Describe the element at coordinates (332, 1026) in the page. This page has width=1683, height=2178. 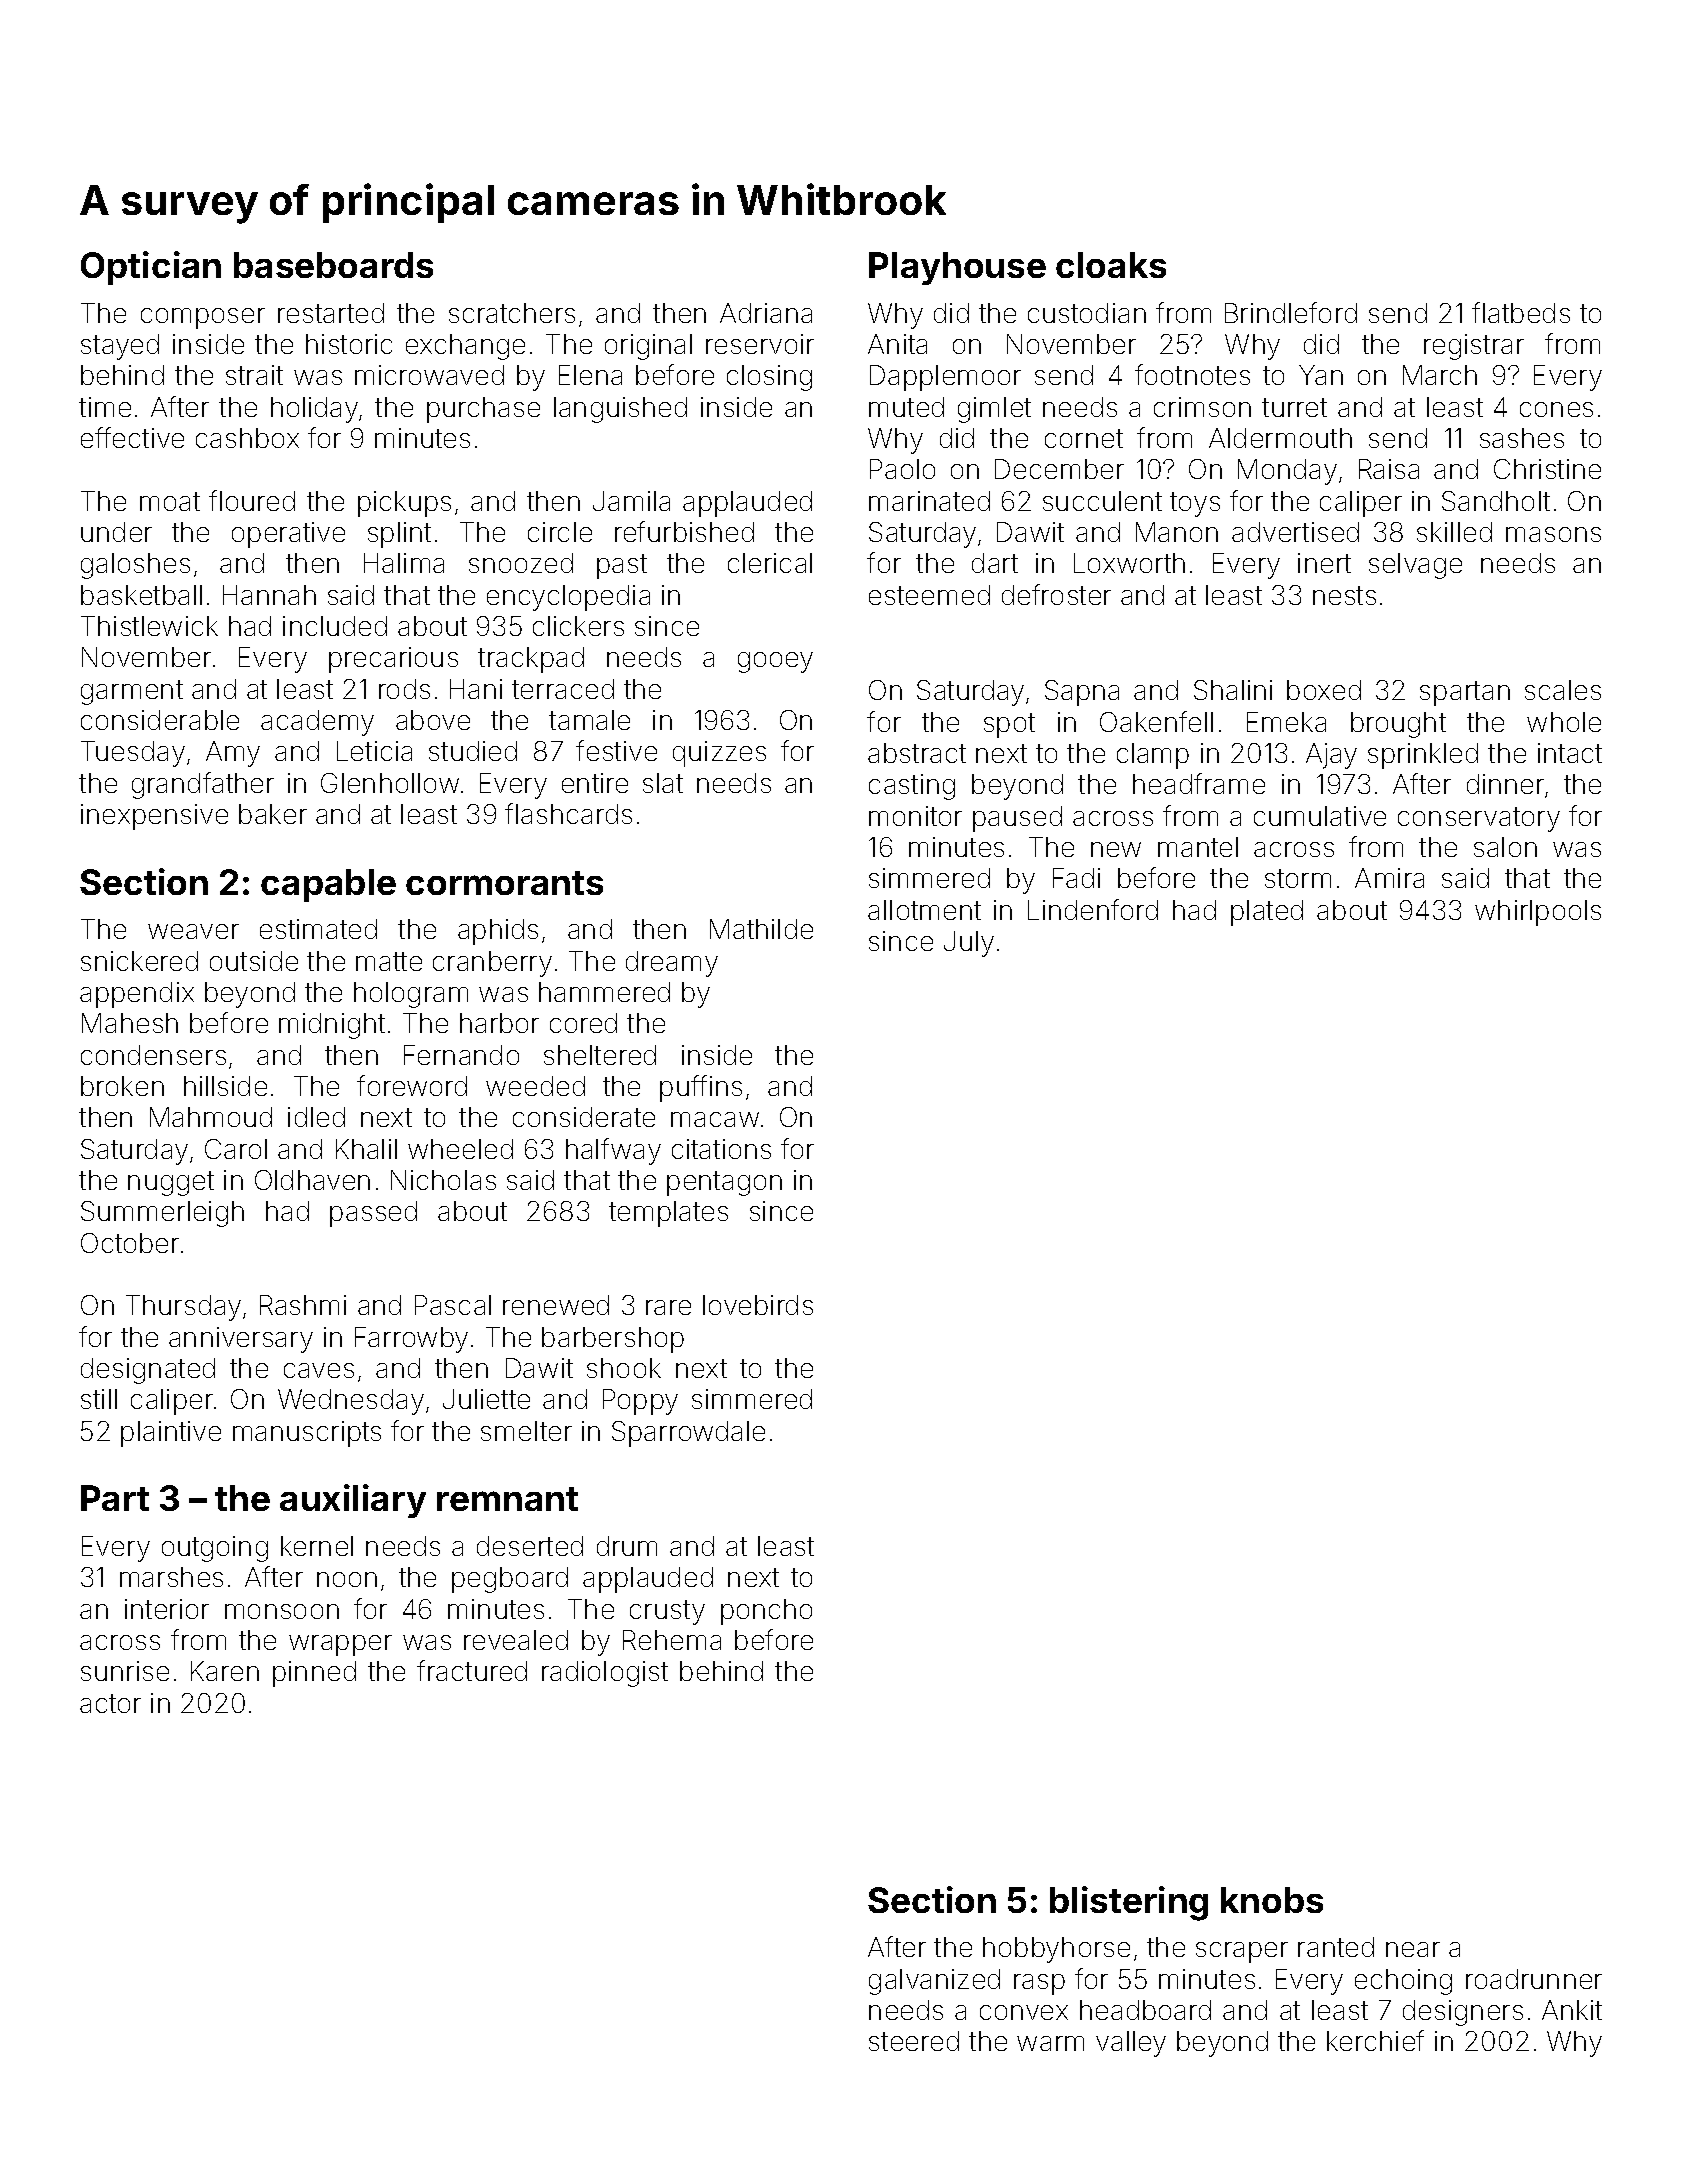
I see `midnight` at that location.
